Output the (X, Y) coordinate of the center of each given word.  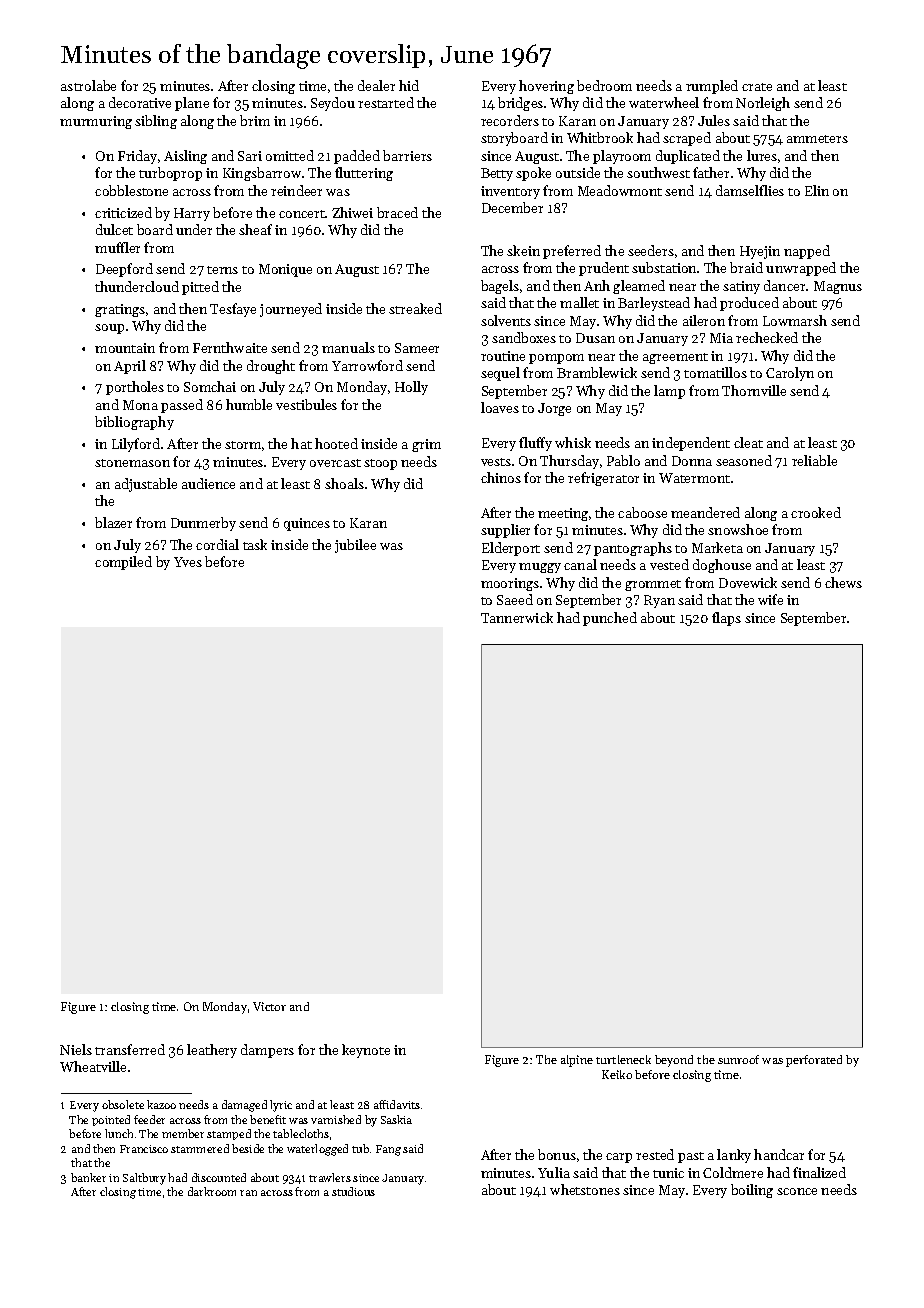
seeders (651, 250)
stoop (380, 464)
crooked (816, 512)
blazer (113, 522)
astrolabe (88, 85)
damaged (244, 1106)
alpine (577, 1061)
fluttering (364, 174)
